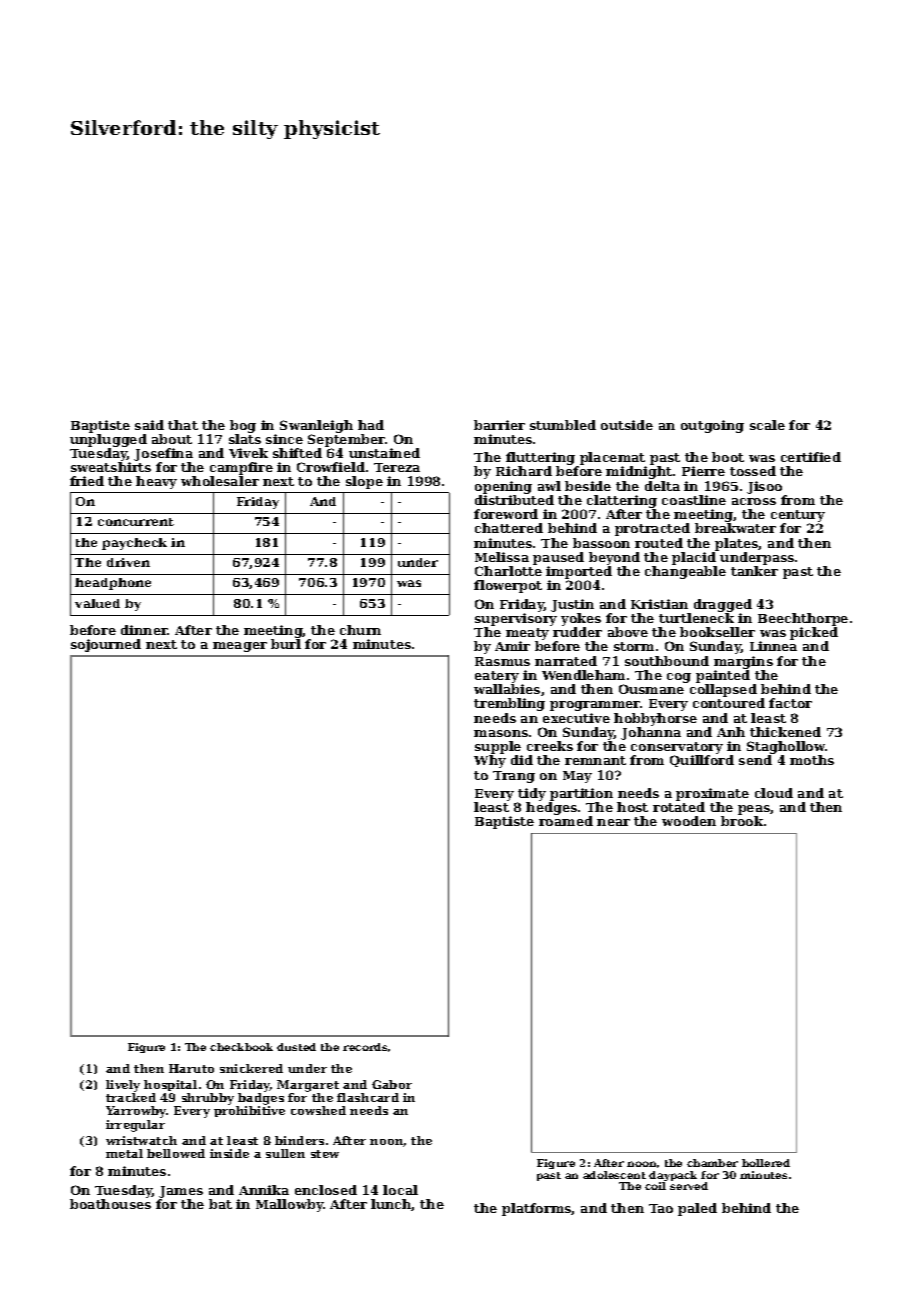 The width and height of the page is (924, 1308). What do you see at coordinates (490, 761) in the page?
I see `Why` at bounding box center [490, 761].
